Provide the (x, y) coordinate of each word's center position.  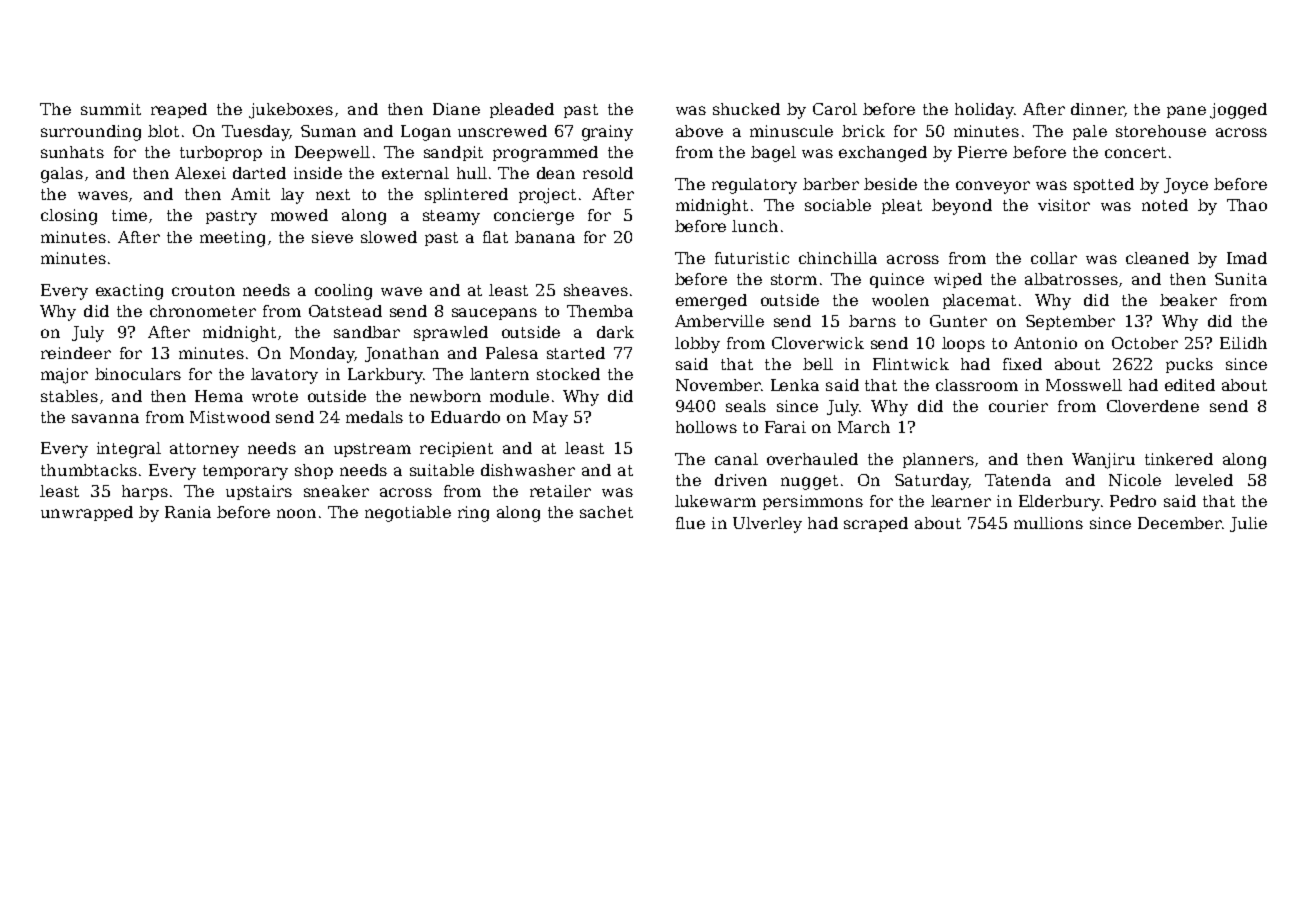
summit (111, 109)
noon (296, 513)
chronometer (203, 311)
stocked (568, 374)
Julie (1248, 524)
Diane (456, 109)
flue (690, 523)
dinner (1097, 109)
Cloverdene (1153, 406)
